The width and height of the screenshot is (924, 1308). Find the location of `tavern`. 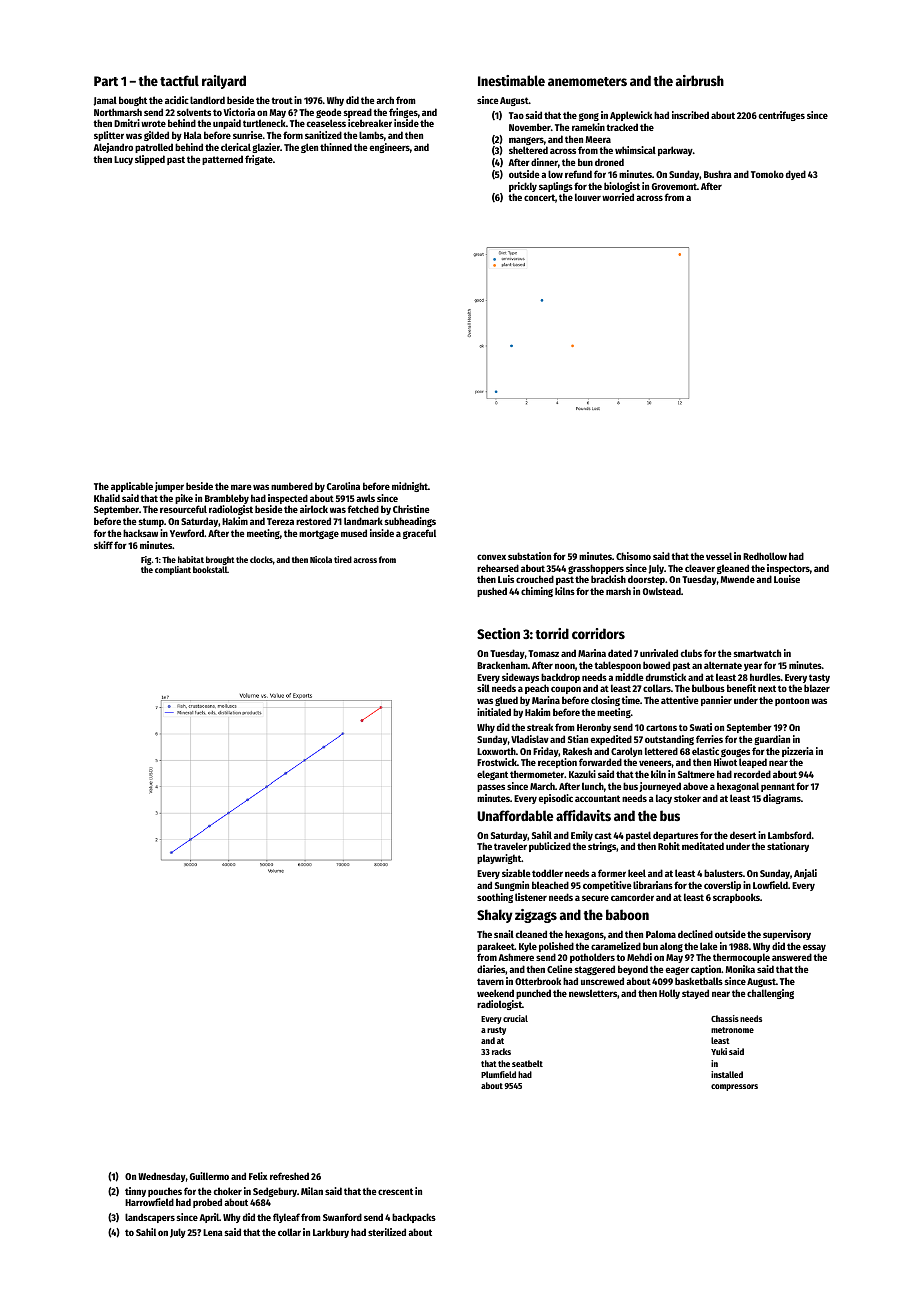

tavern is located at coordinates (490, 981).
